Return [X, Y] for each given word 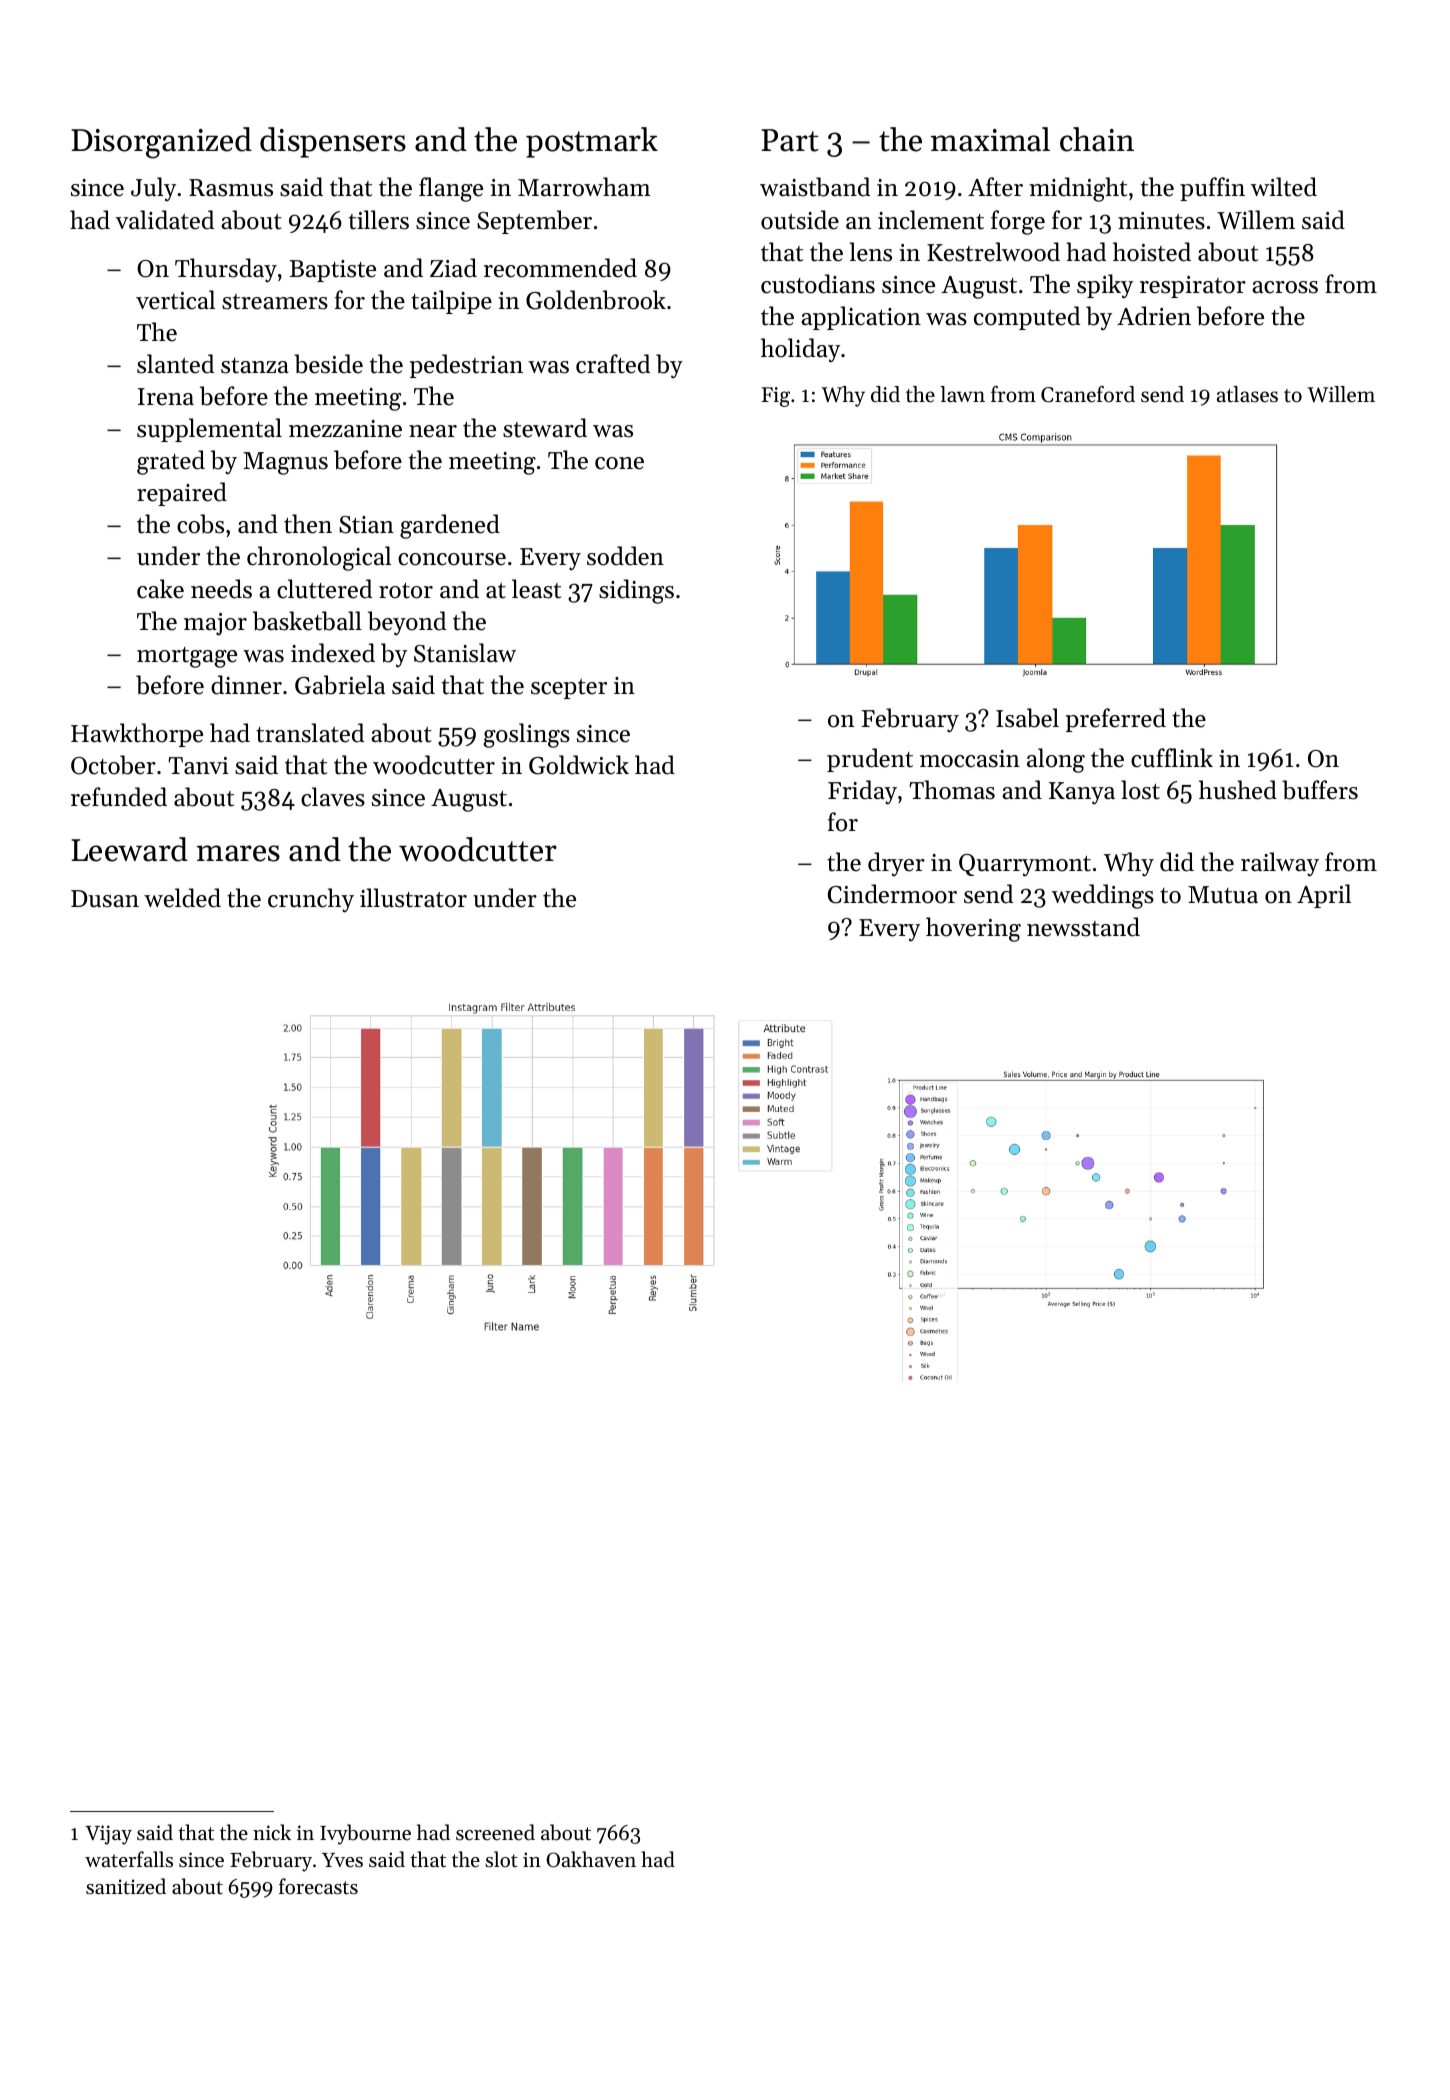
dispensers [333, 142]
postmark [592, 142]
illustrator [413, 898]
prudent [870, 760]
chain [1097, 139]
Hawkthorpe [137, 735]
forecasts [318, 1886]
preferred [1116, 720]
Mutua [1223, 895]
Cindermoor [892, 894]
